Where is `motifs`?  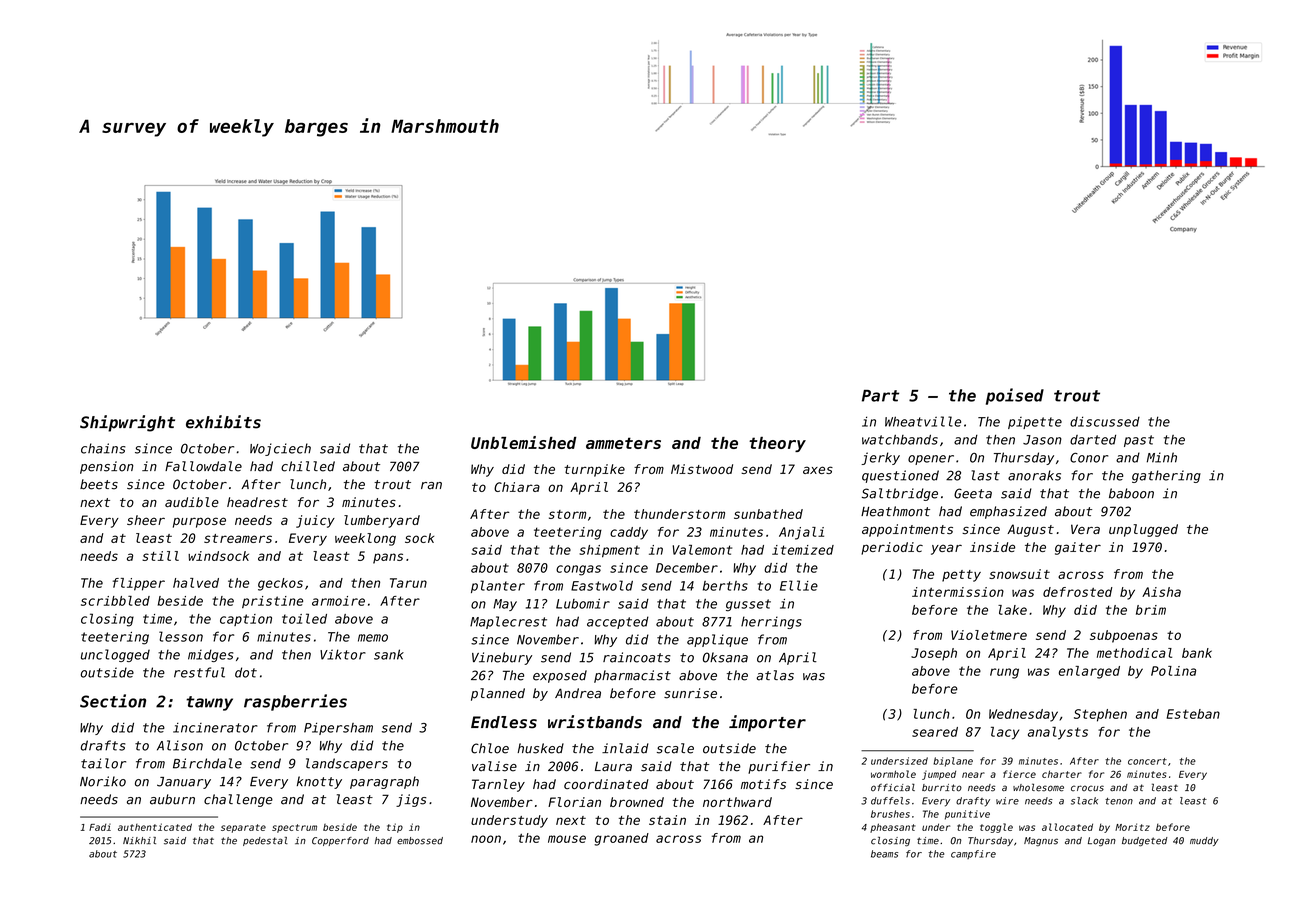 motifs is located at coordinates (763, 784).
